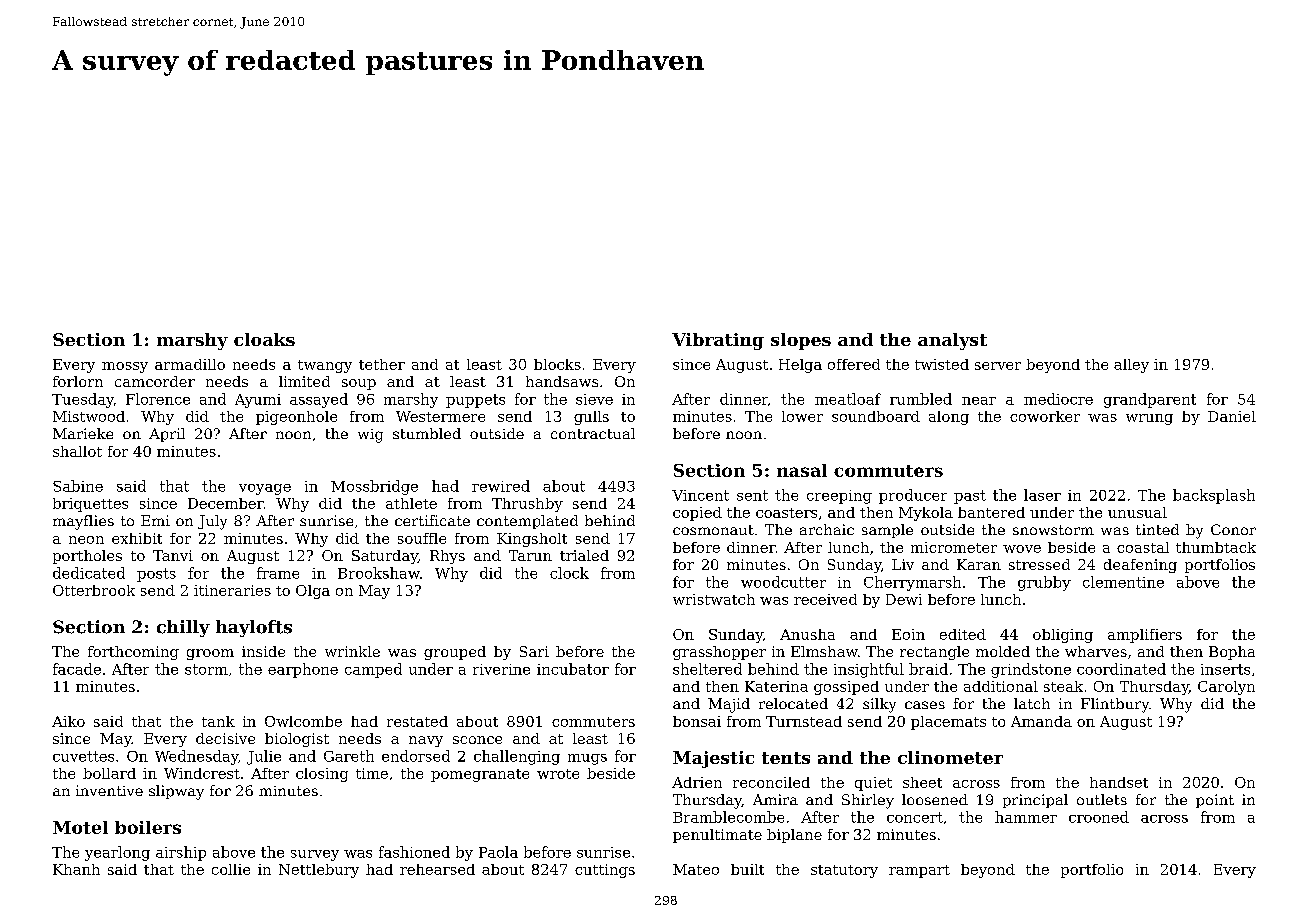 The width and height of the page is (1308, 924). What do you see at coordinates (922, 782) in the page?
I see `sheet` at bounding box center [922, 782].
